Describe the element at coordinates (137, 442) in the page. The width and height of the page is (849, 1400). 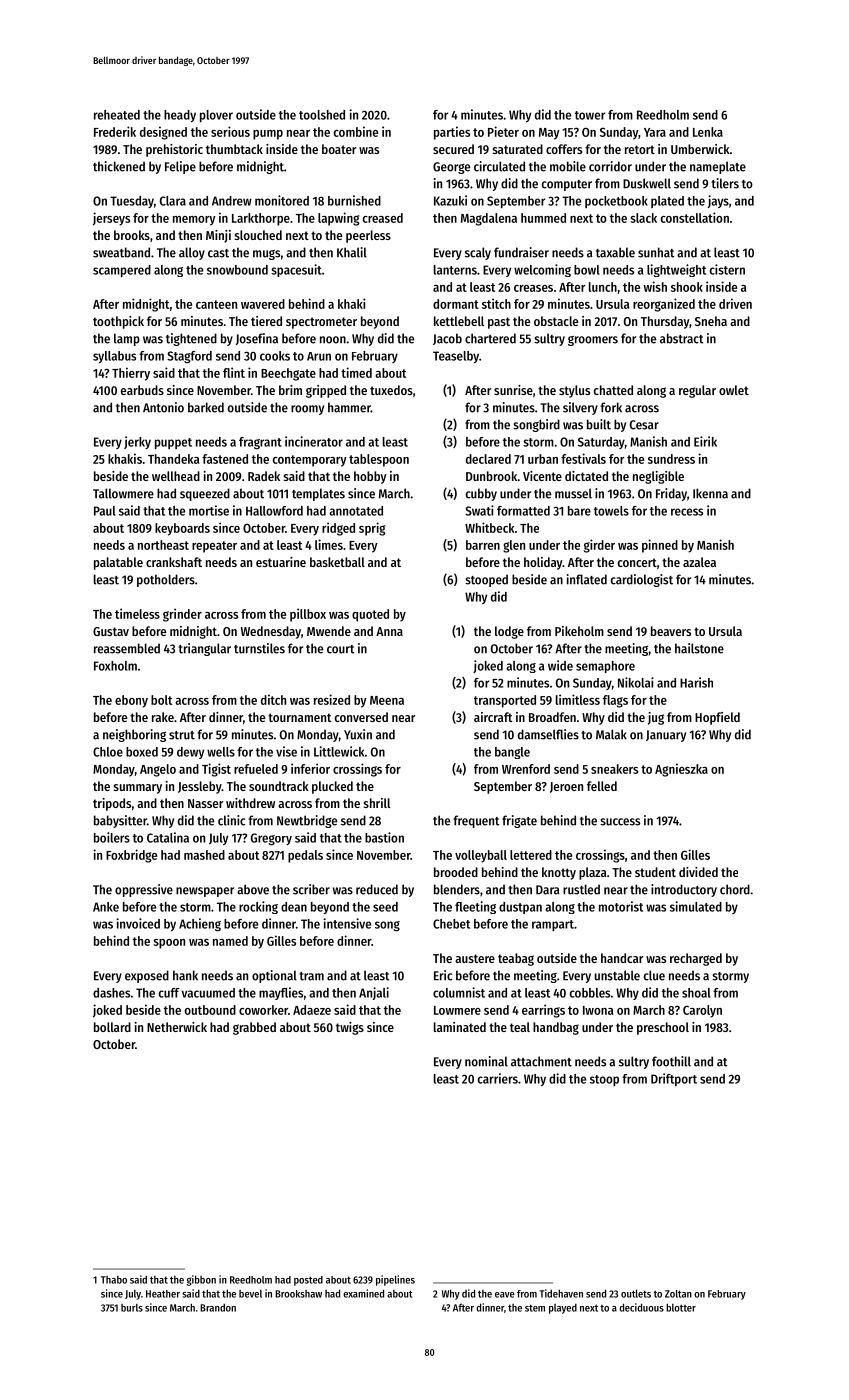
I see `jerky` at that location.
